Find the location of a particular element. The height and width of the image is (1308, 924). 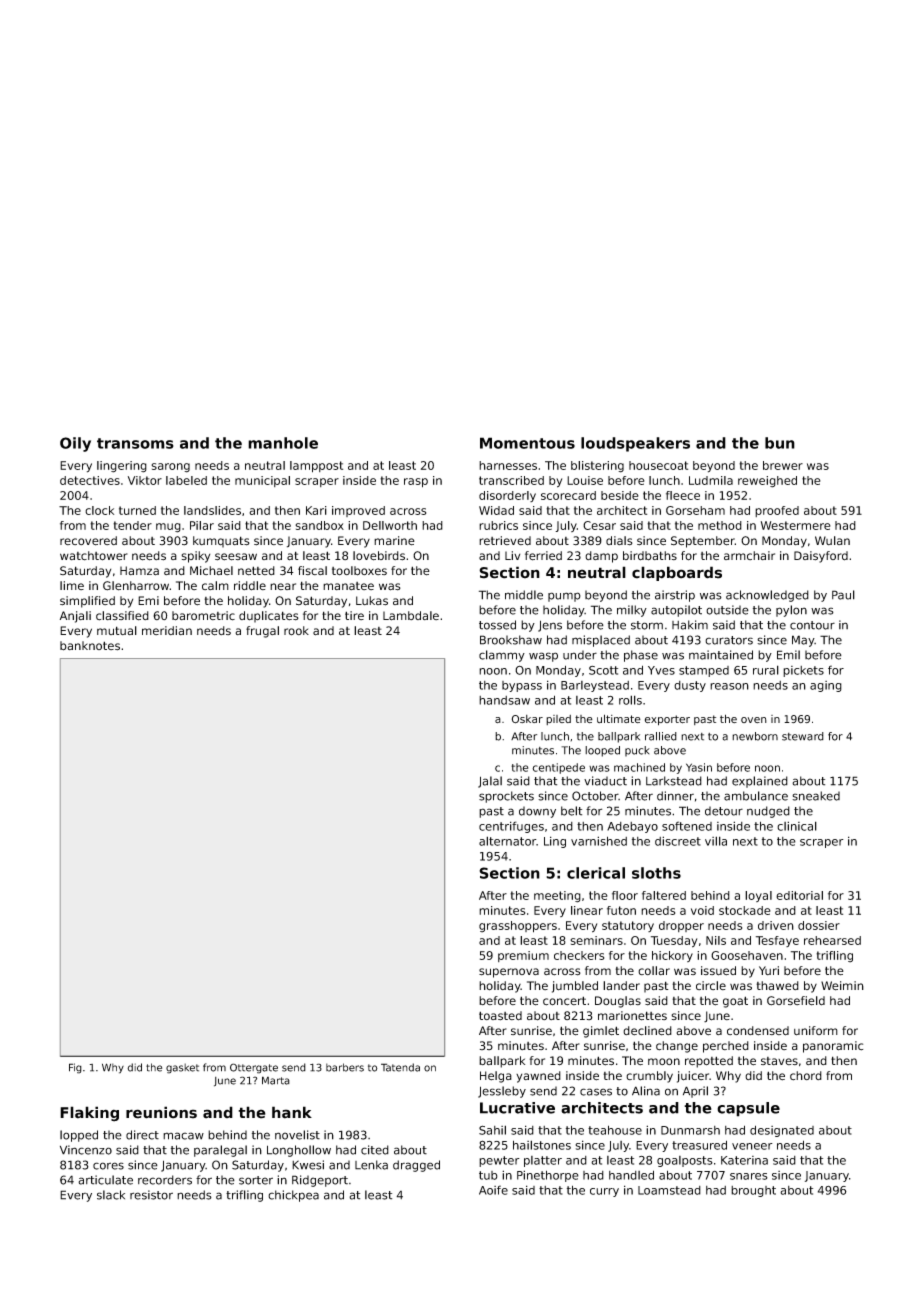

frugal is located at coordinates (262, 632).
